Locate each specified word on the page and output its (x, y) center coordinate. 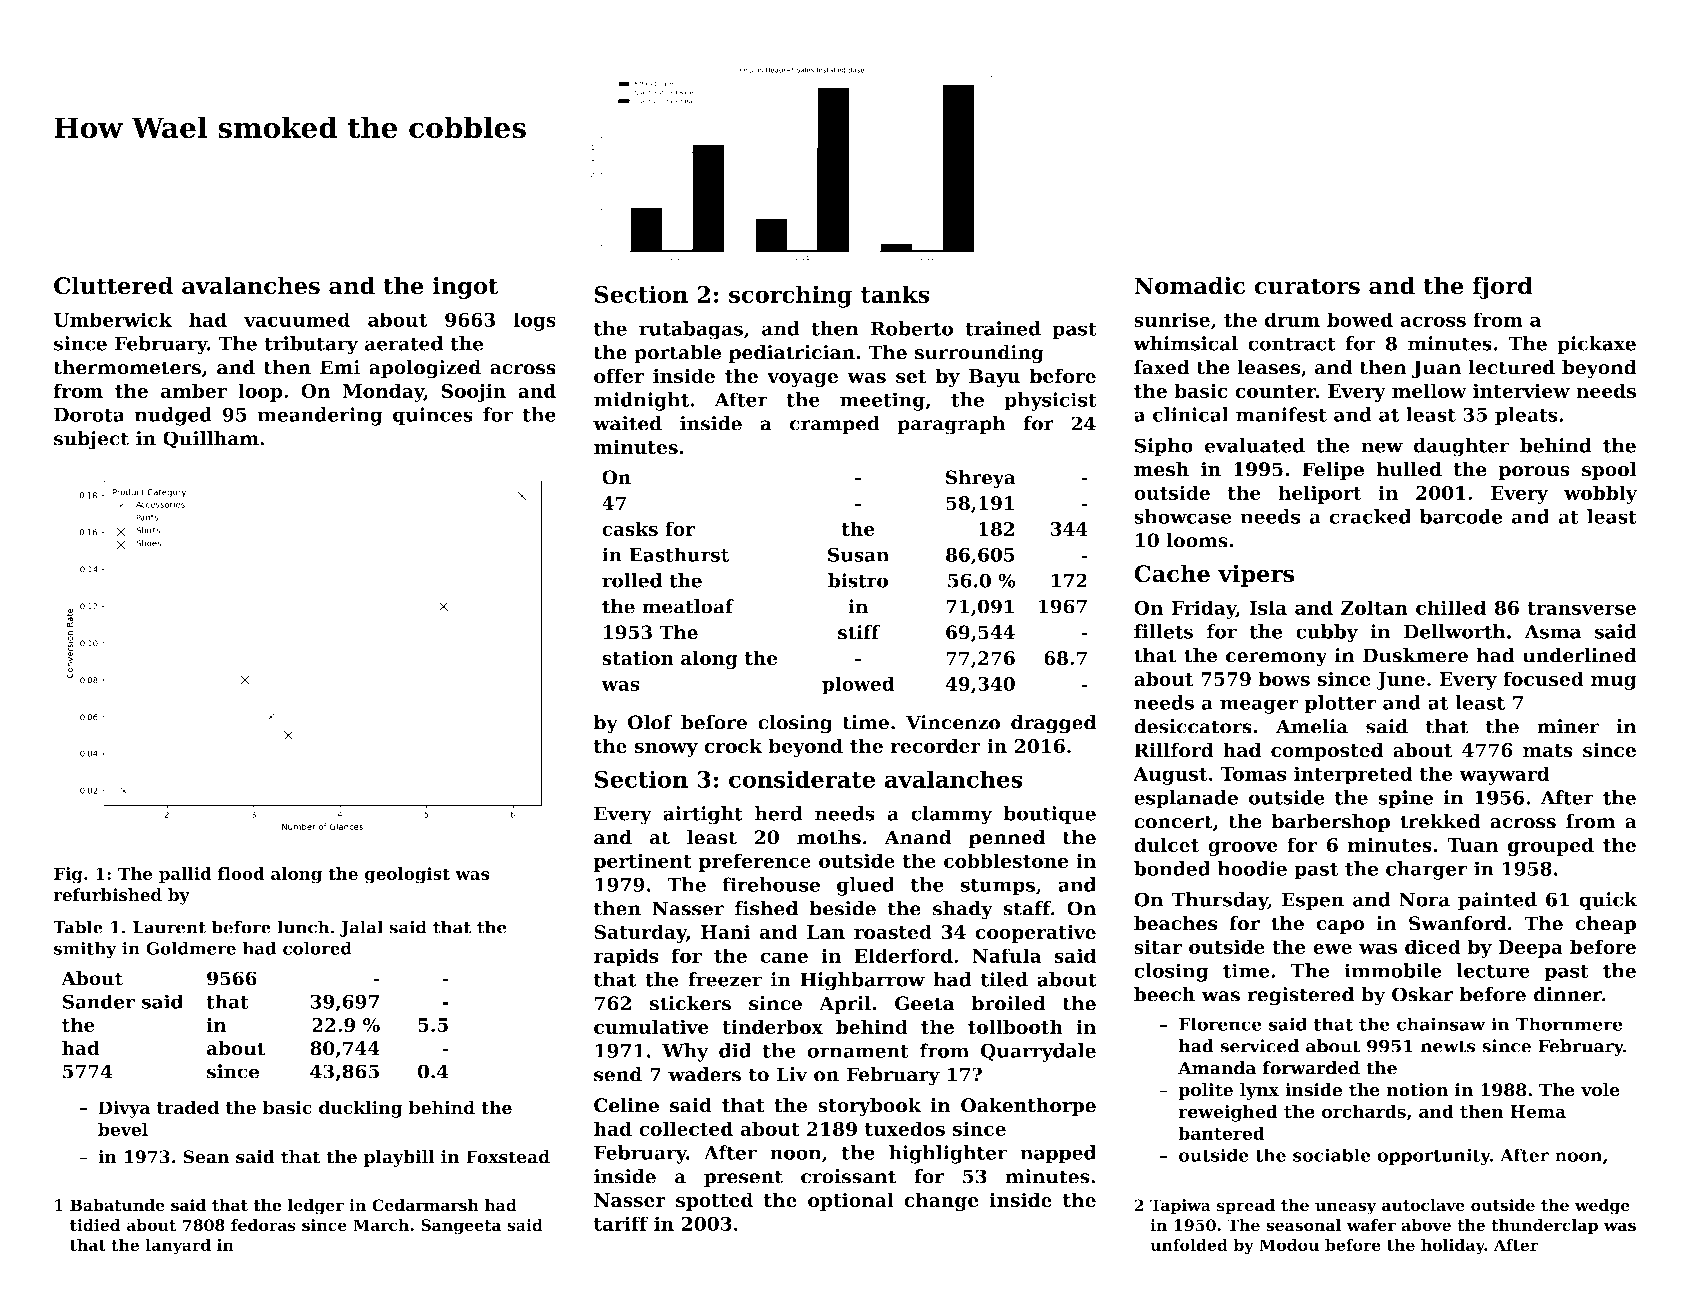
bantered (1221, 1133)
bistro (858, 580)
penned (1007, 839)
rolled (632, 580)
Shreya (981, 479)
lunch (304, 927)
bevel (123, 1129)
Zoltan (1374, 607)
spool (1609, 470)
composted (1327, 751)
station (638, 658)
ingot (466, 287)
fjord (1503, 287)
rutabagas (691, 330)
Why (685, 1052)
